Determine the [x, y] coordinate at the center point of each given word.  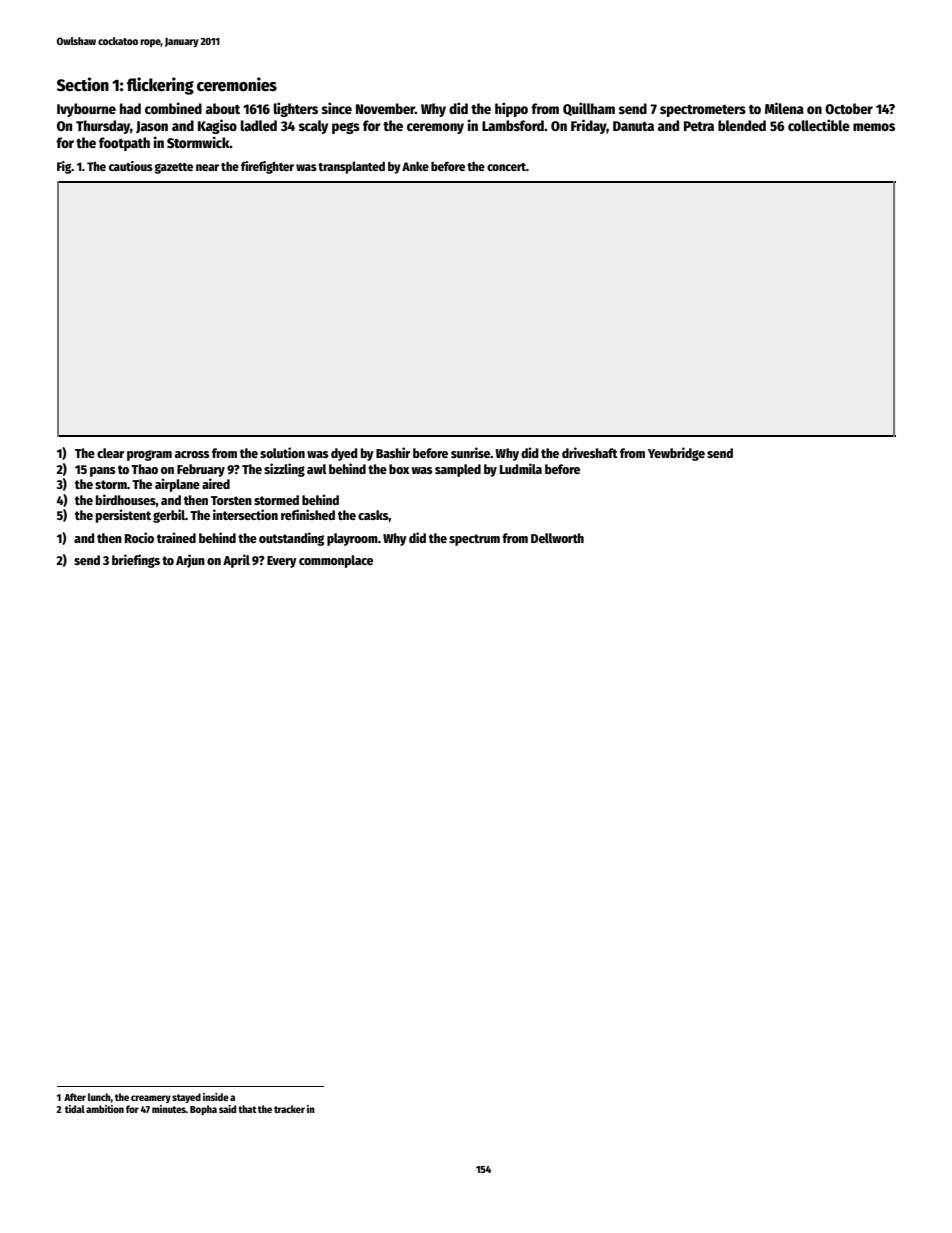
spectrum [474, 540]
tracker [289, 1109]
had [130, 108]
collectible [819, 125]
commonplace [336, 561]
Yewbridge [676, 454]
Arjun [190, 561]
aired [216, 483]
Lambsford [513, 125]
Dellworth [557, 538]
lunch [99, 1097]
